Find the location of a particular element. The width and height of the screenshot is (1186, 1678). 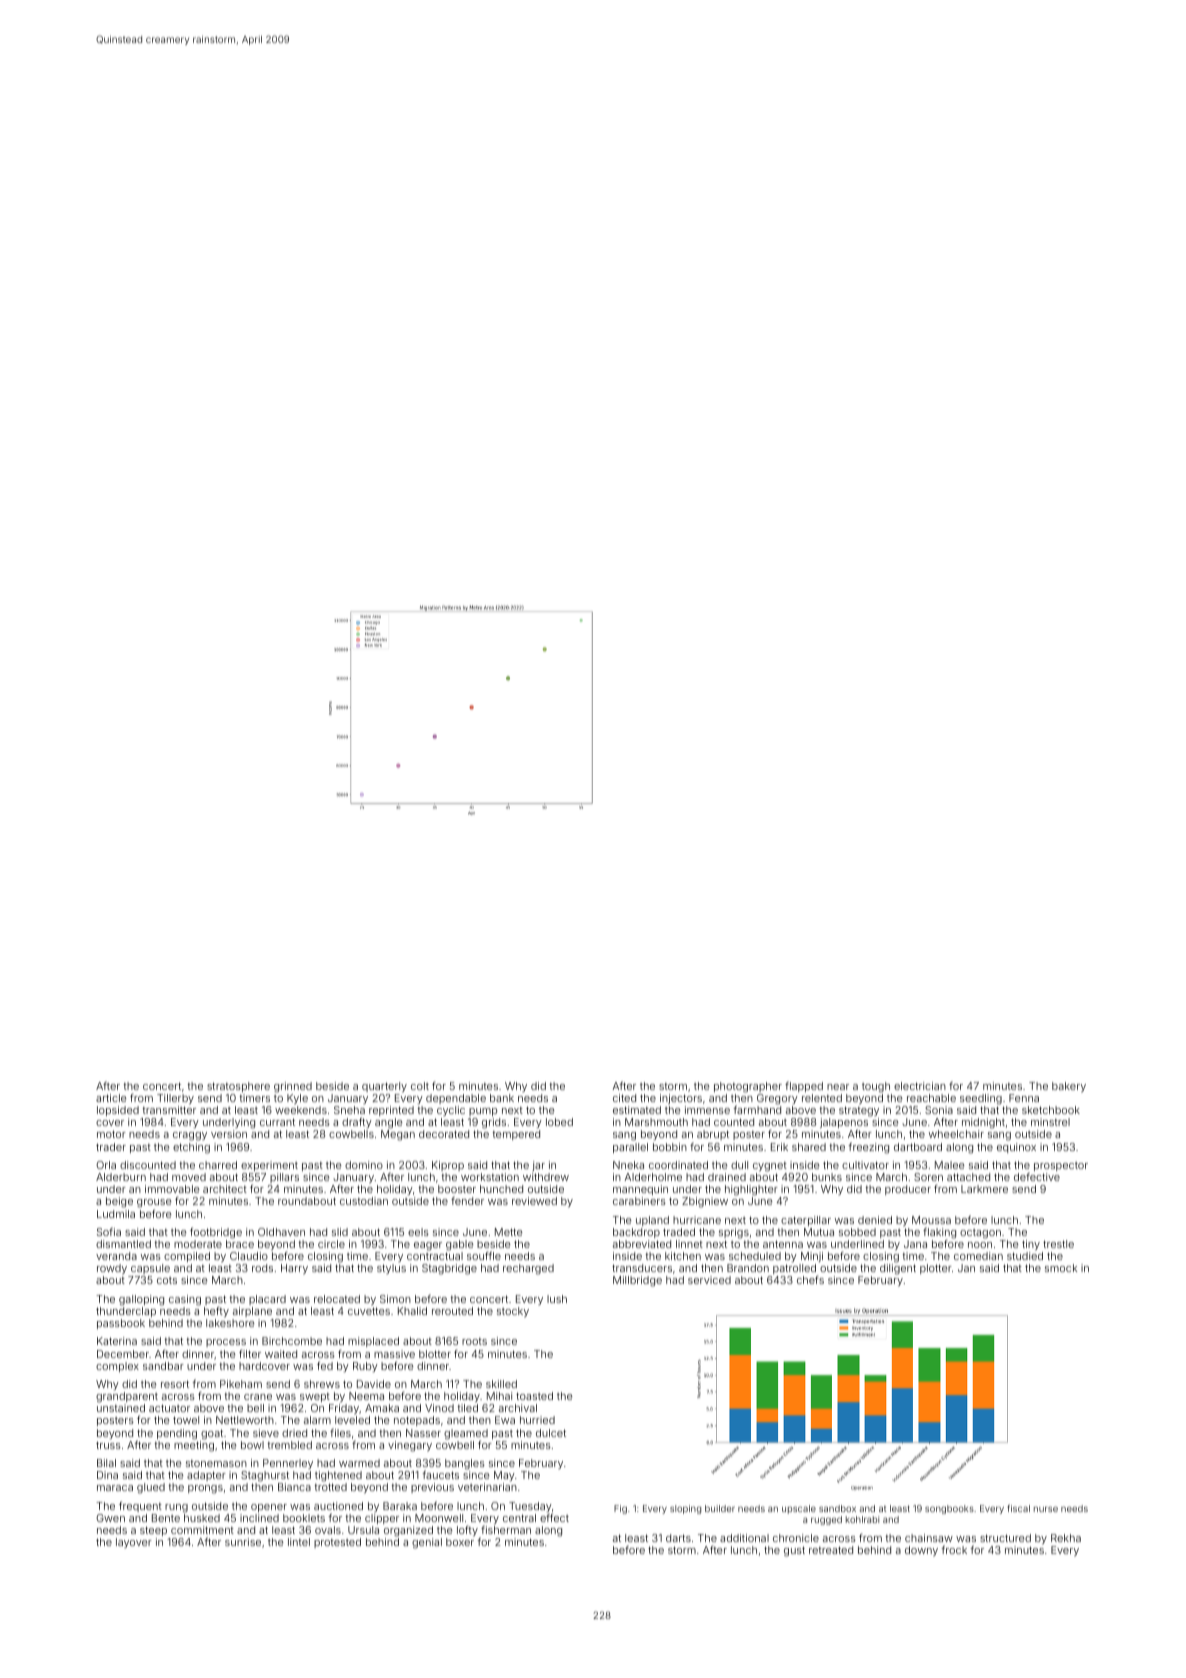

truss is located at coordinates (108, 1445).
